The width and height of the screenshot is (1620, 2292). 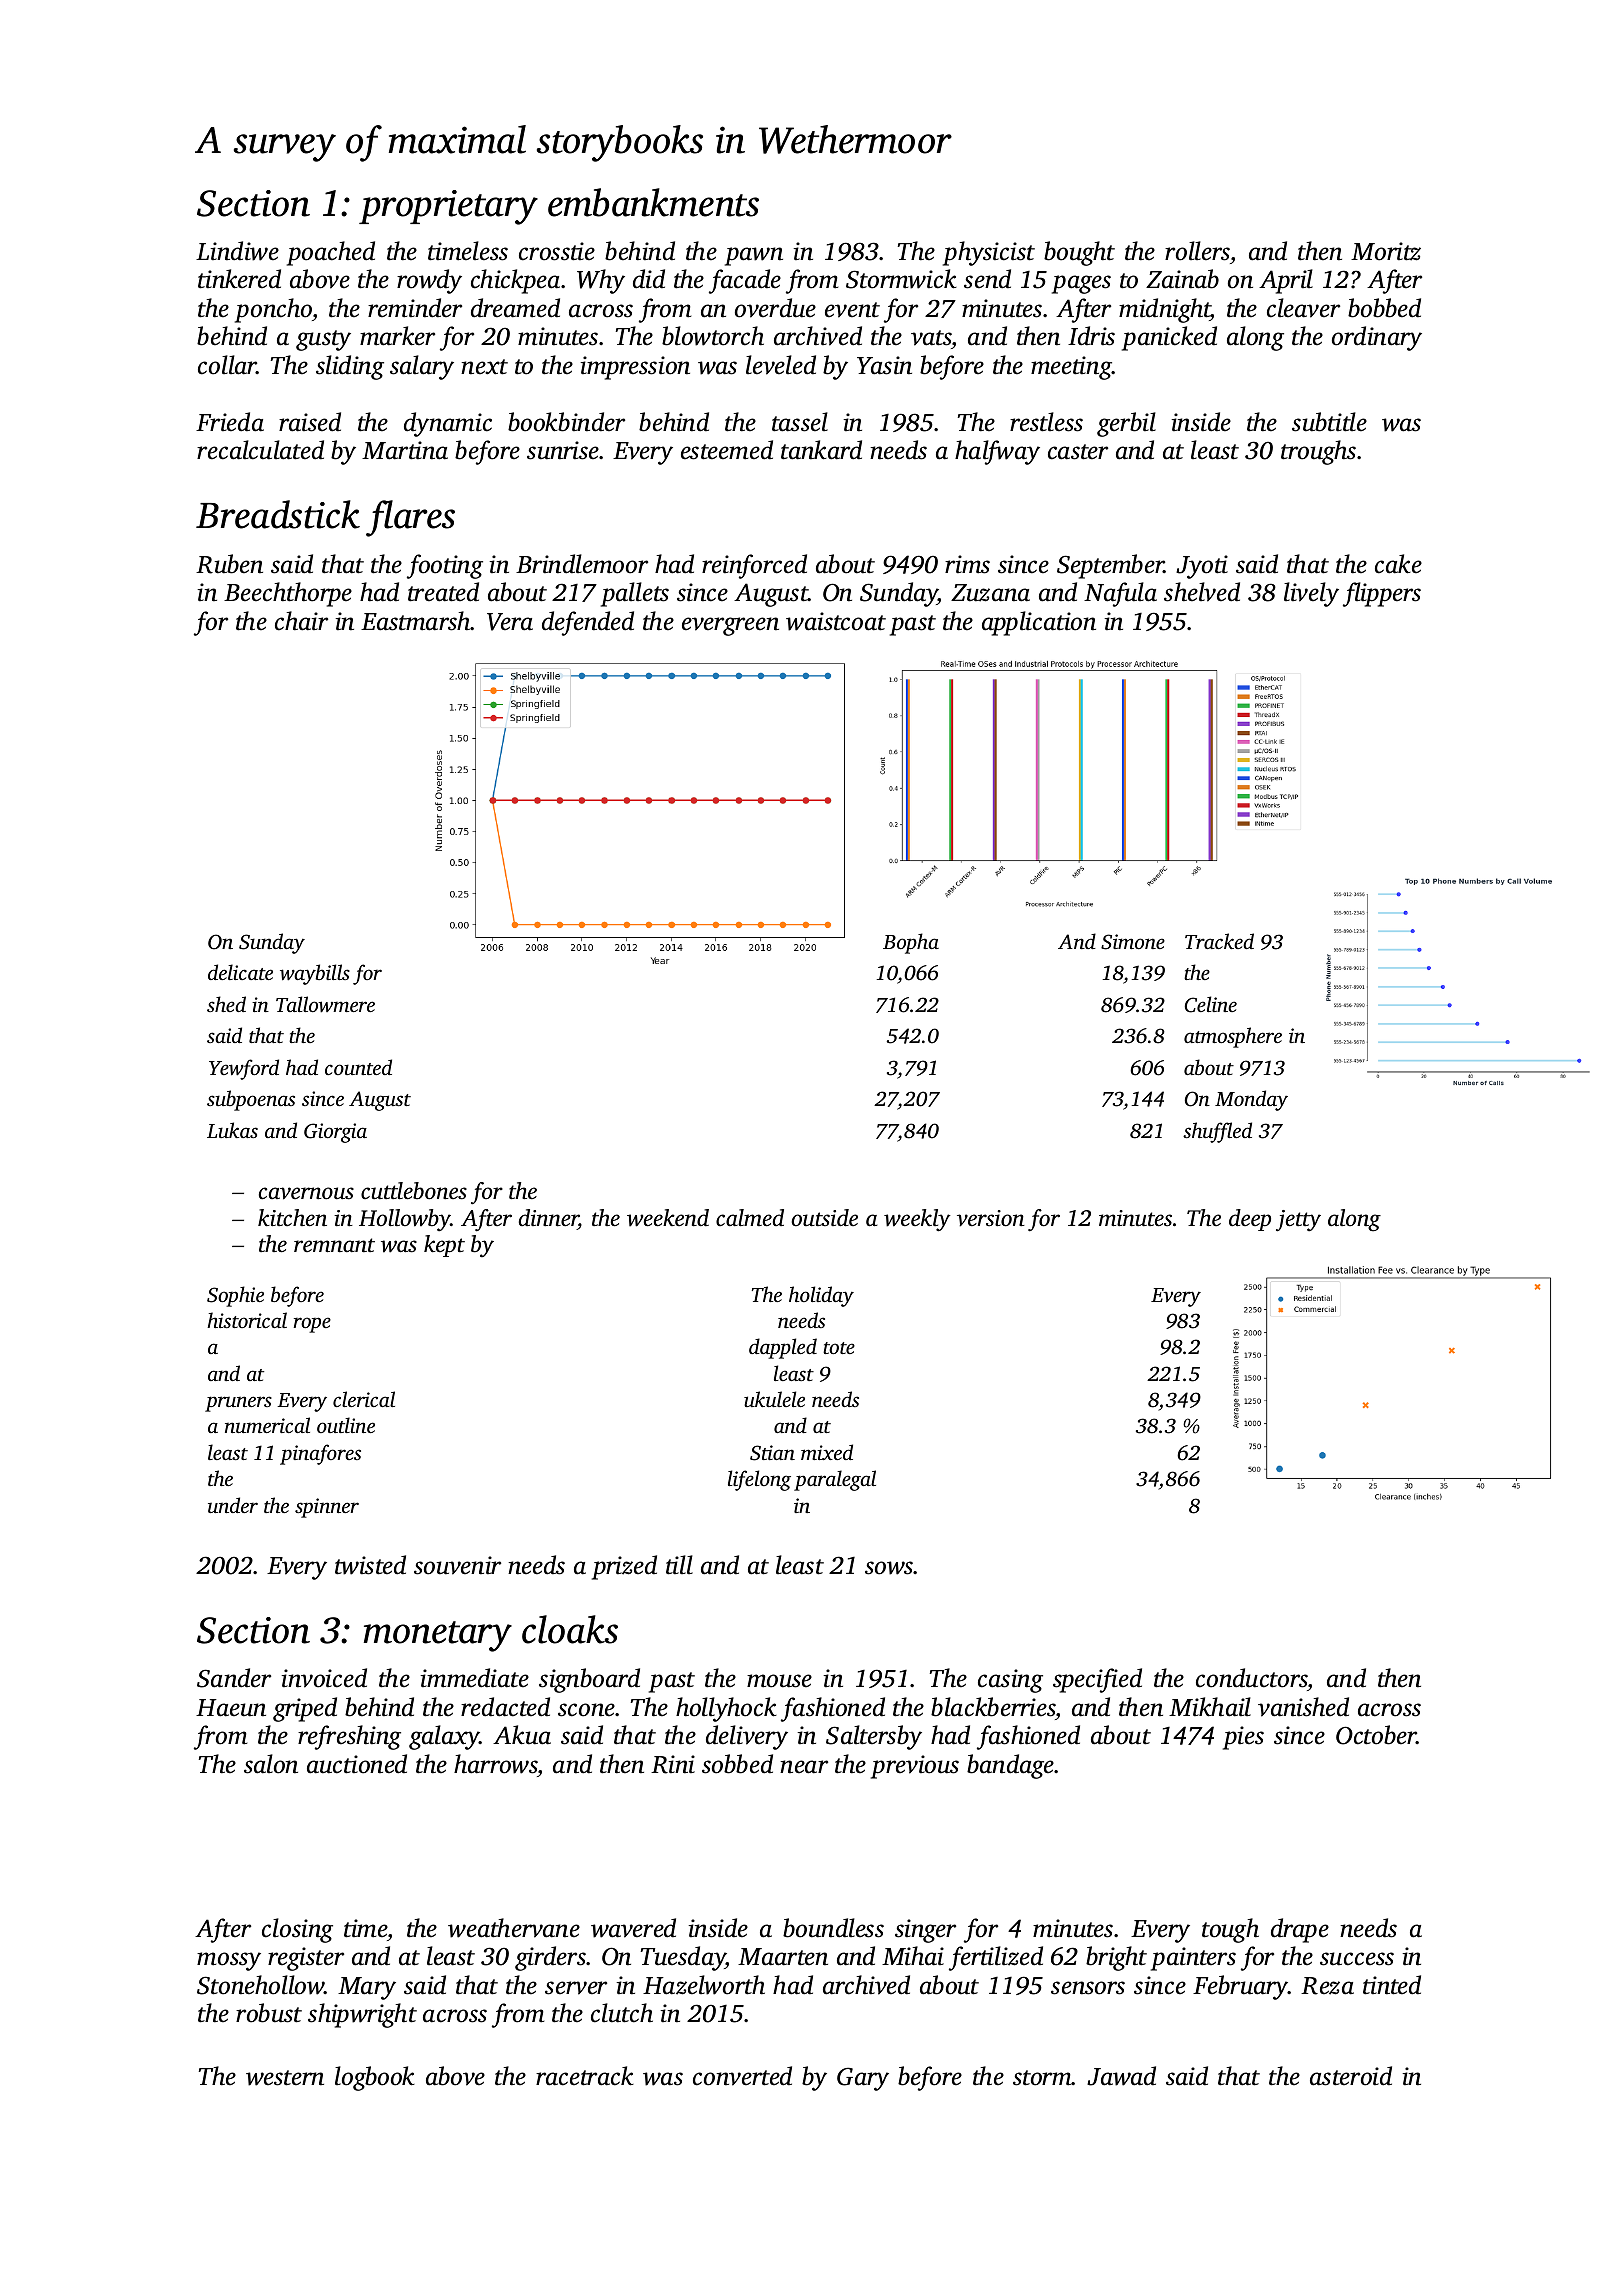 What do you see at coordinates (320, 1454) in the screenshot?
I see `pinafores` at bounding box center [320, 1454].
